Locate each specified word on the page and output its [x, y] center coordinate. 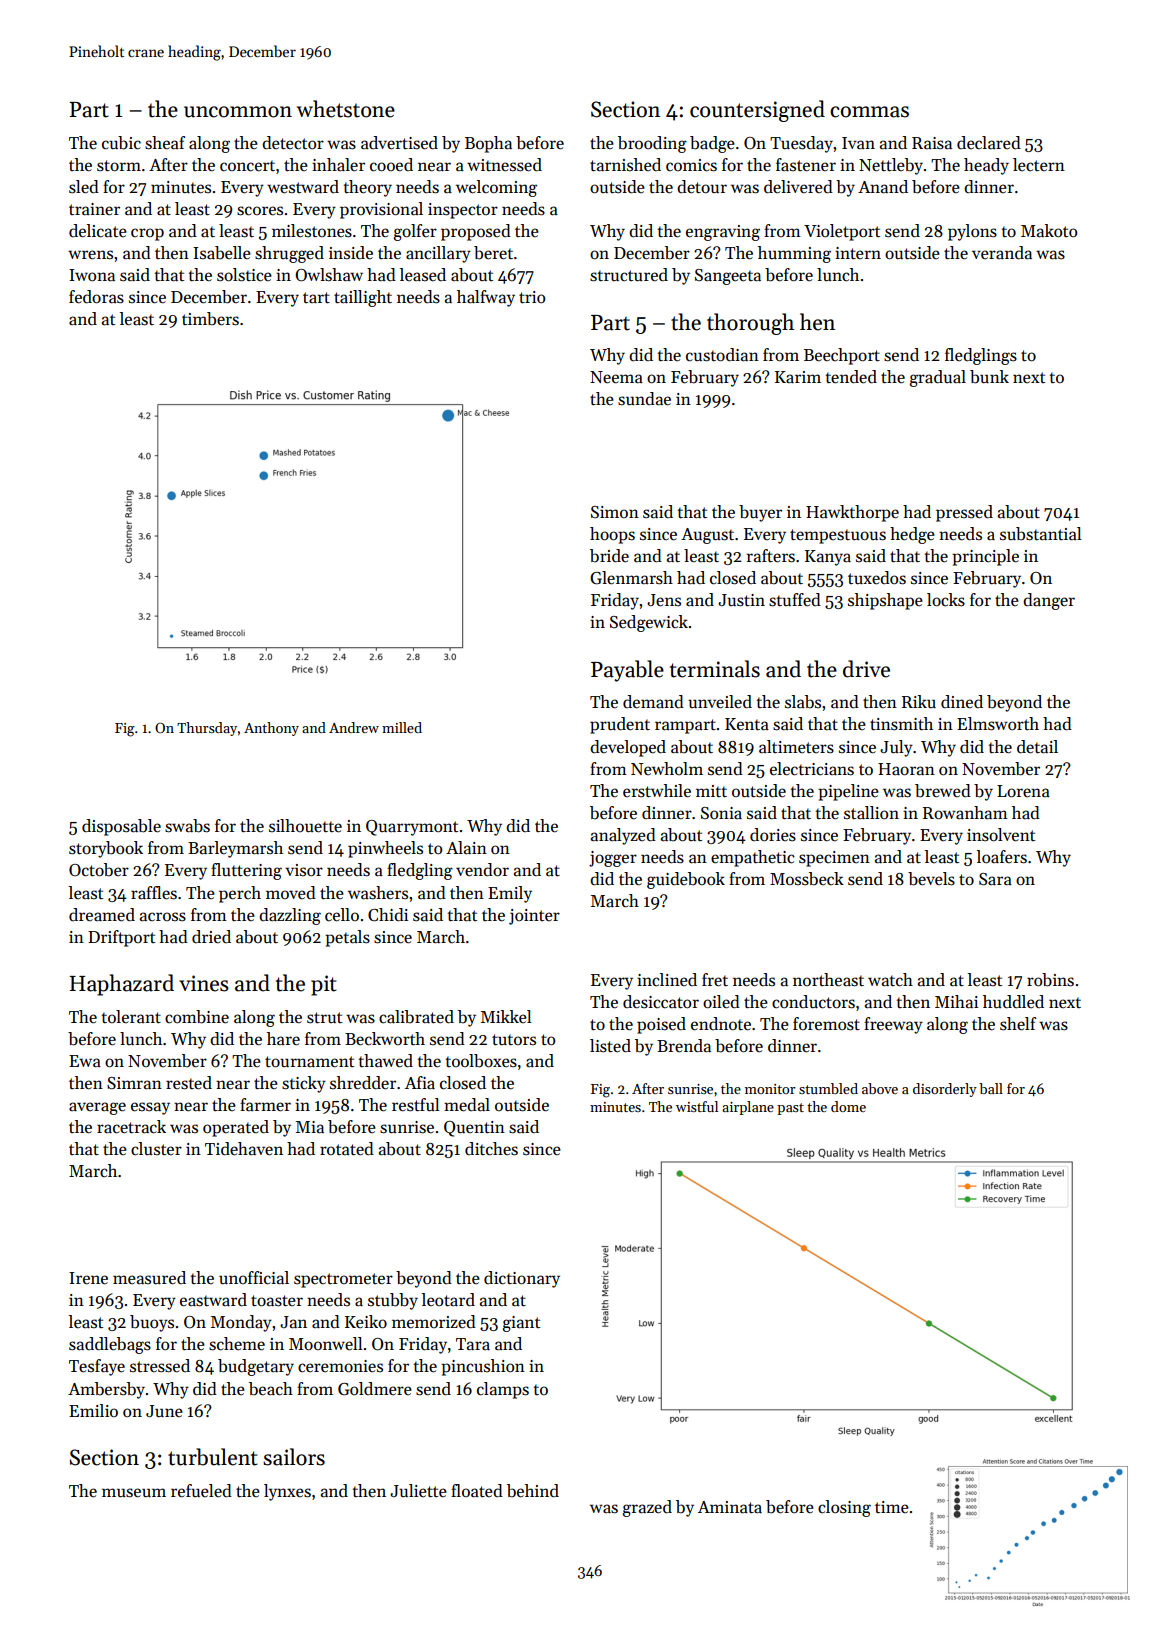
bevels [931, 879]
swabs [187, 826]
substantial [1041, 534]
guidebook [686, 880]
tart [316, 298]
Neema [616, 377]
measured [149, 1278]
